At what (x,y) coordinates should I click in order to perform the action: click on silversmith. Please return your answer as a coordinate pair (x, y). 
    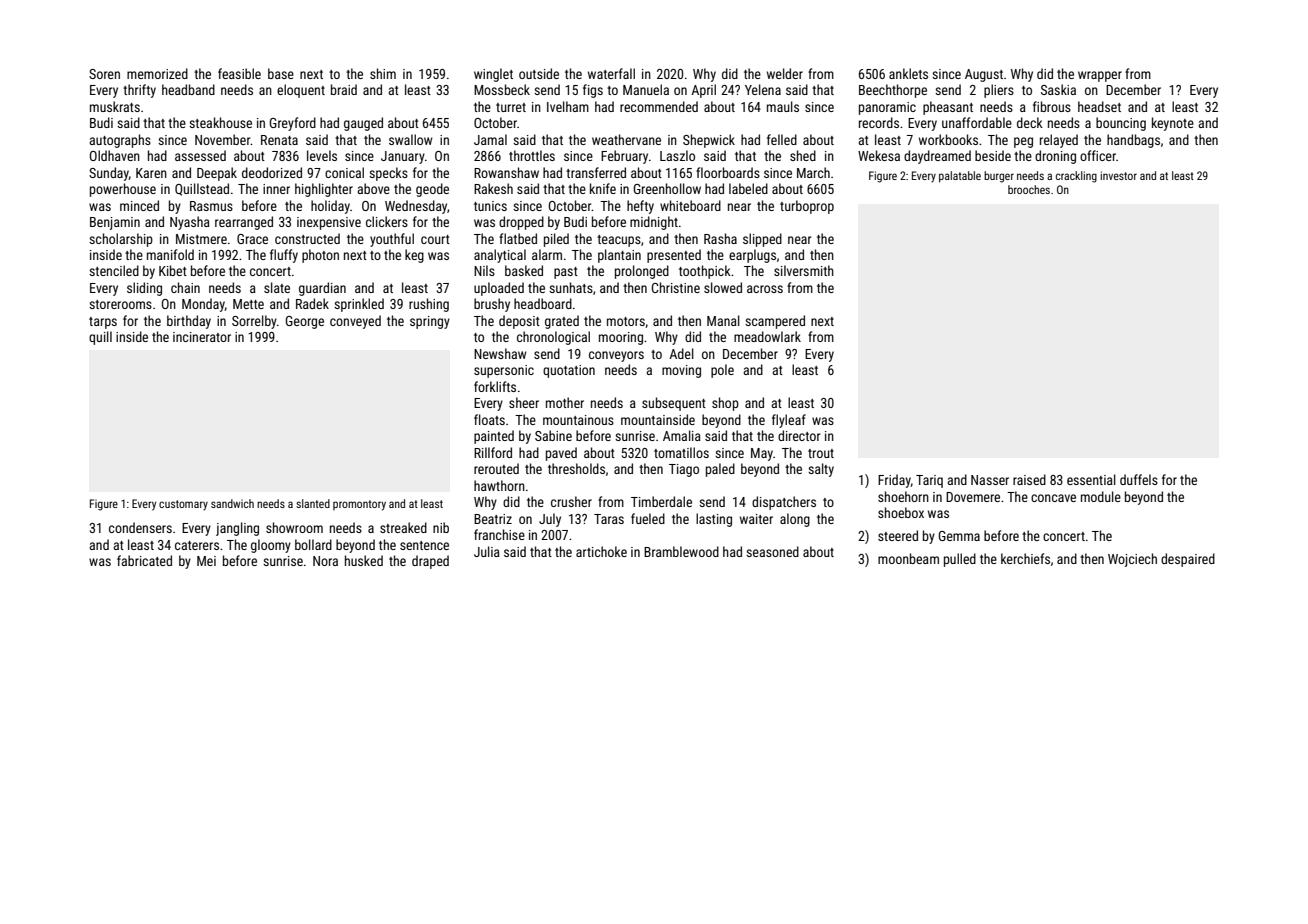
    Looking at the image, I should click on (804, 270).
